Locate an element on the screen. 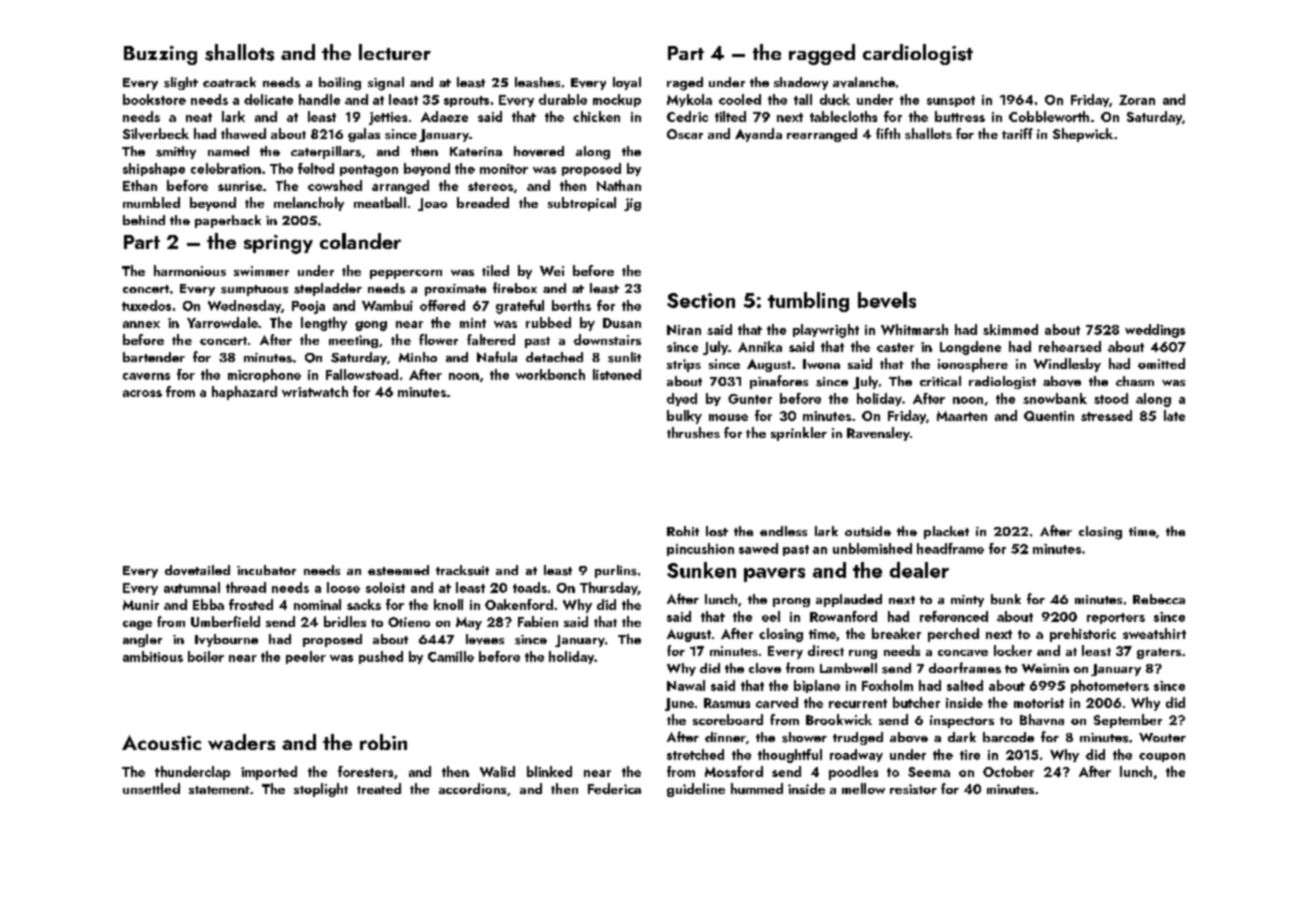 This screenshot has height=924, width=1308. Umberfield is located at coordinates (225, 621).
